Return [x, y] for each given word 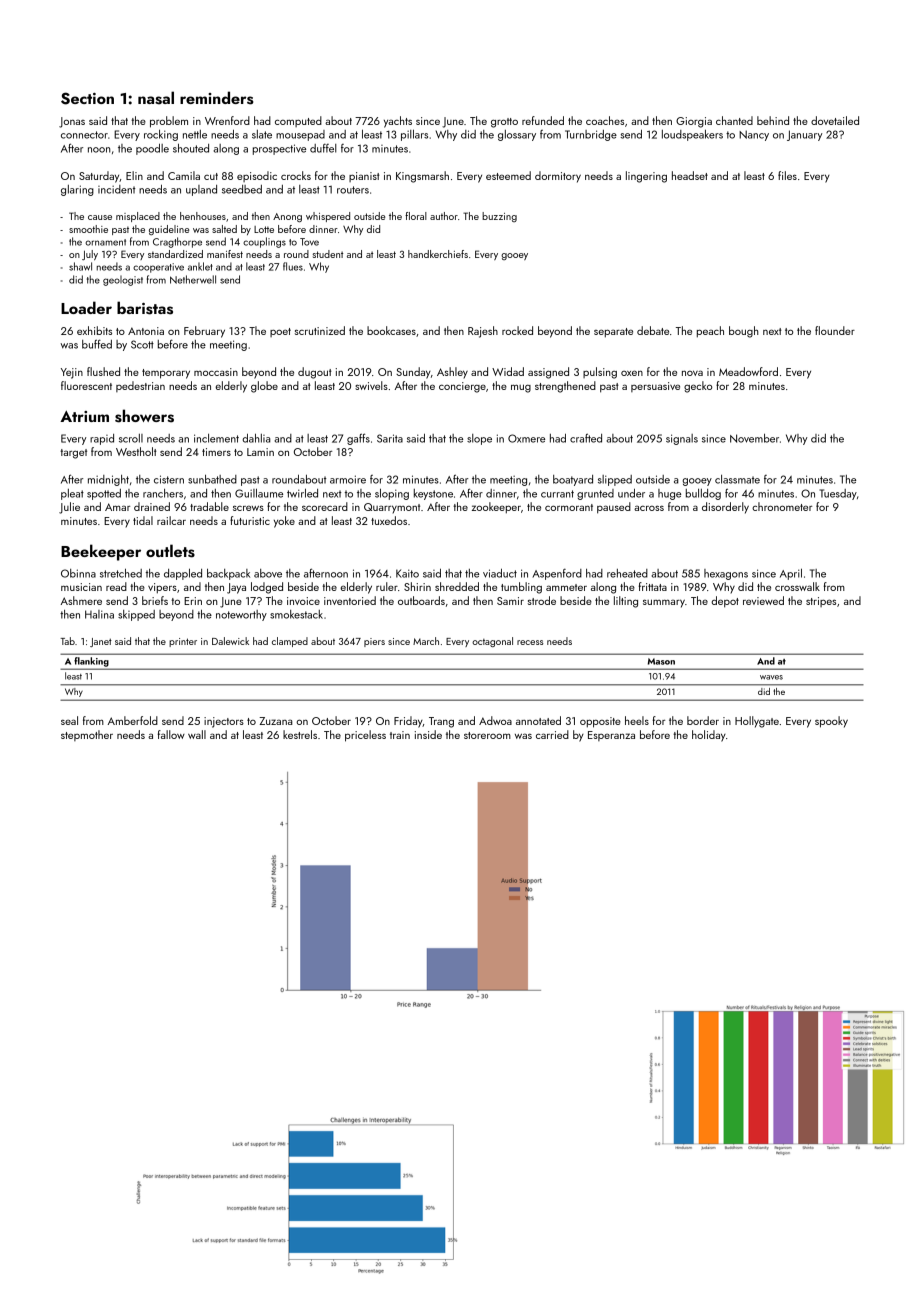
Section [87, 98]
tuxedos [389, 520]
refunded [543, 120]
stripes [821, 602]
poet [280, 332]
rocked [517, 330]
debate [653, 330]
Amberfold [133, 720]
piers [374, 642]
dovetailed [835, 120]
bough [743, 332]
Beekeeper [101, 552]
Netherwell [193, 279]
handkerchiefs [438, 254]
